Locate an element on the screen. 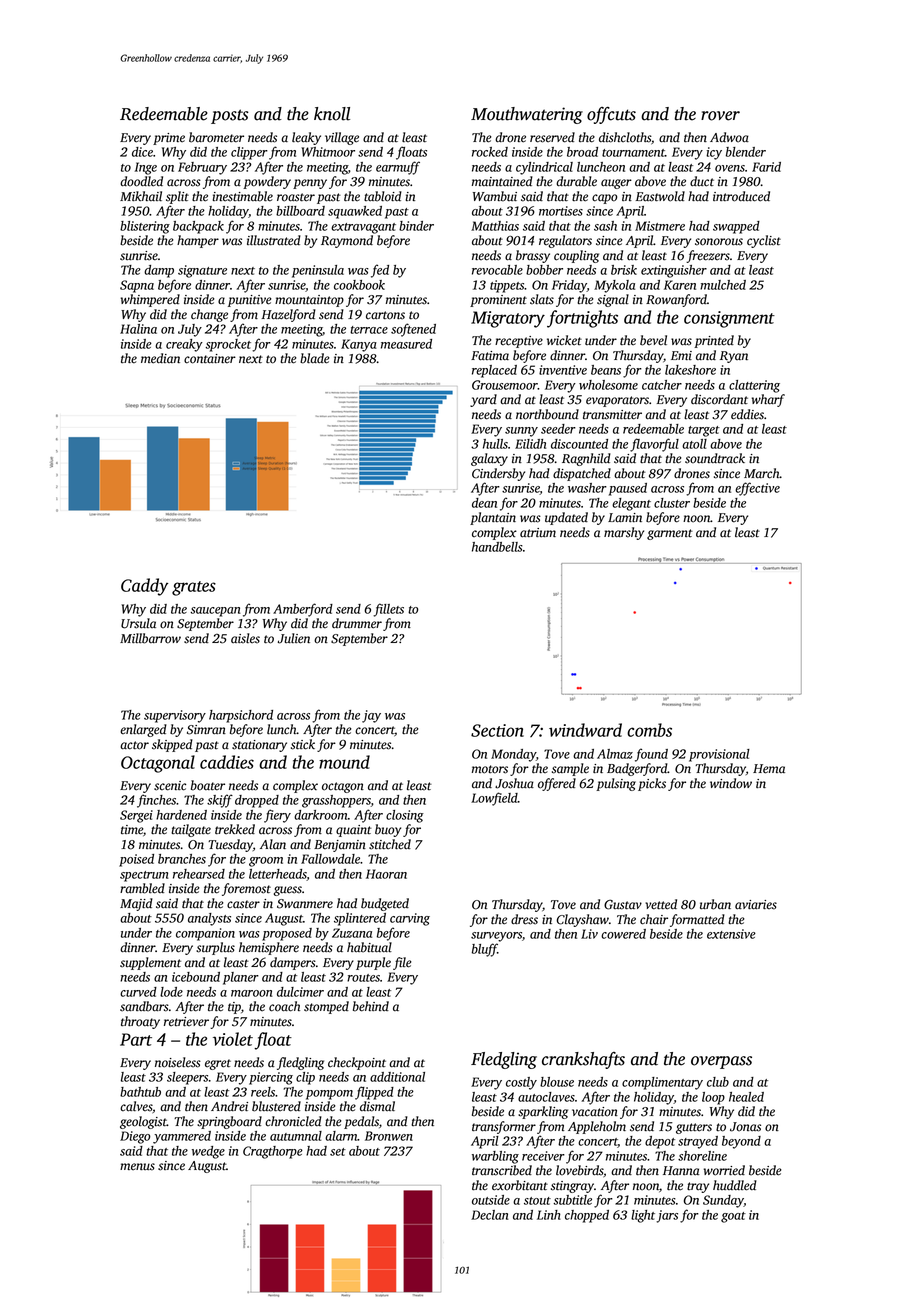  loop is located at coordinates (713, 1098).
